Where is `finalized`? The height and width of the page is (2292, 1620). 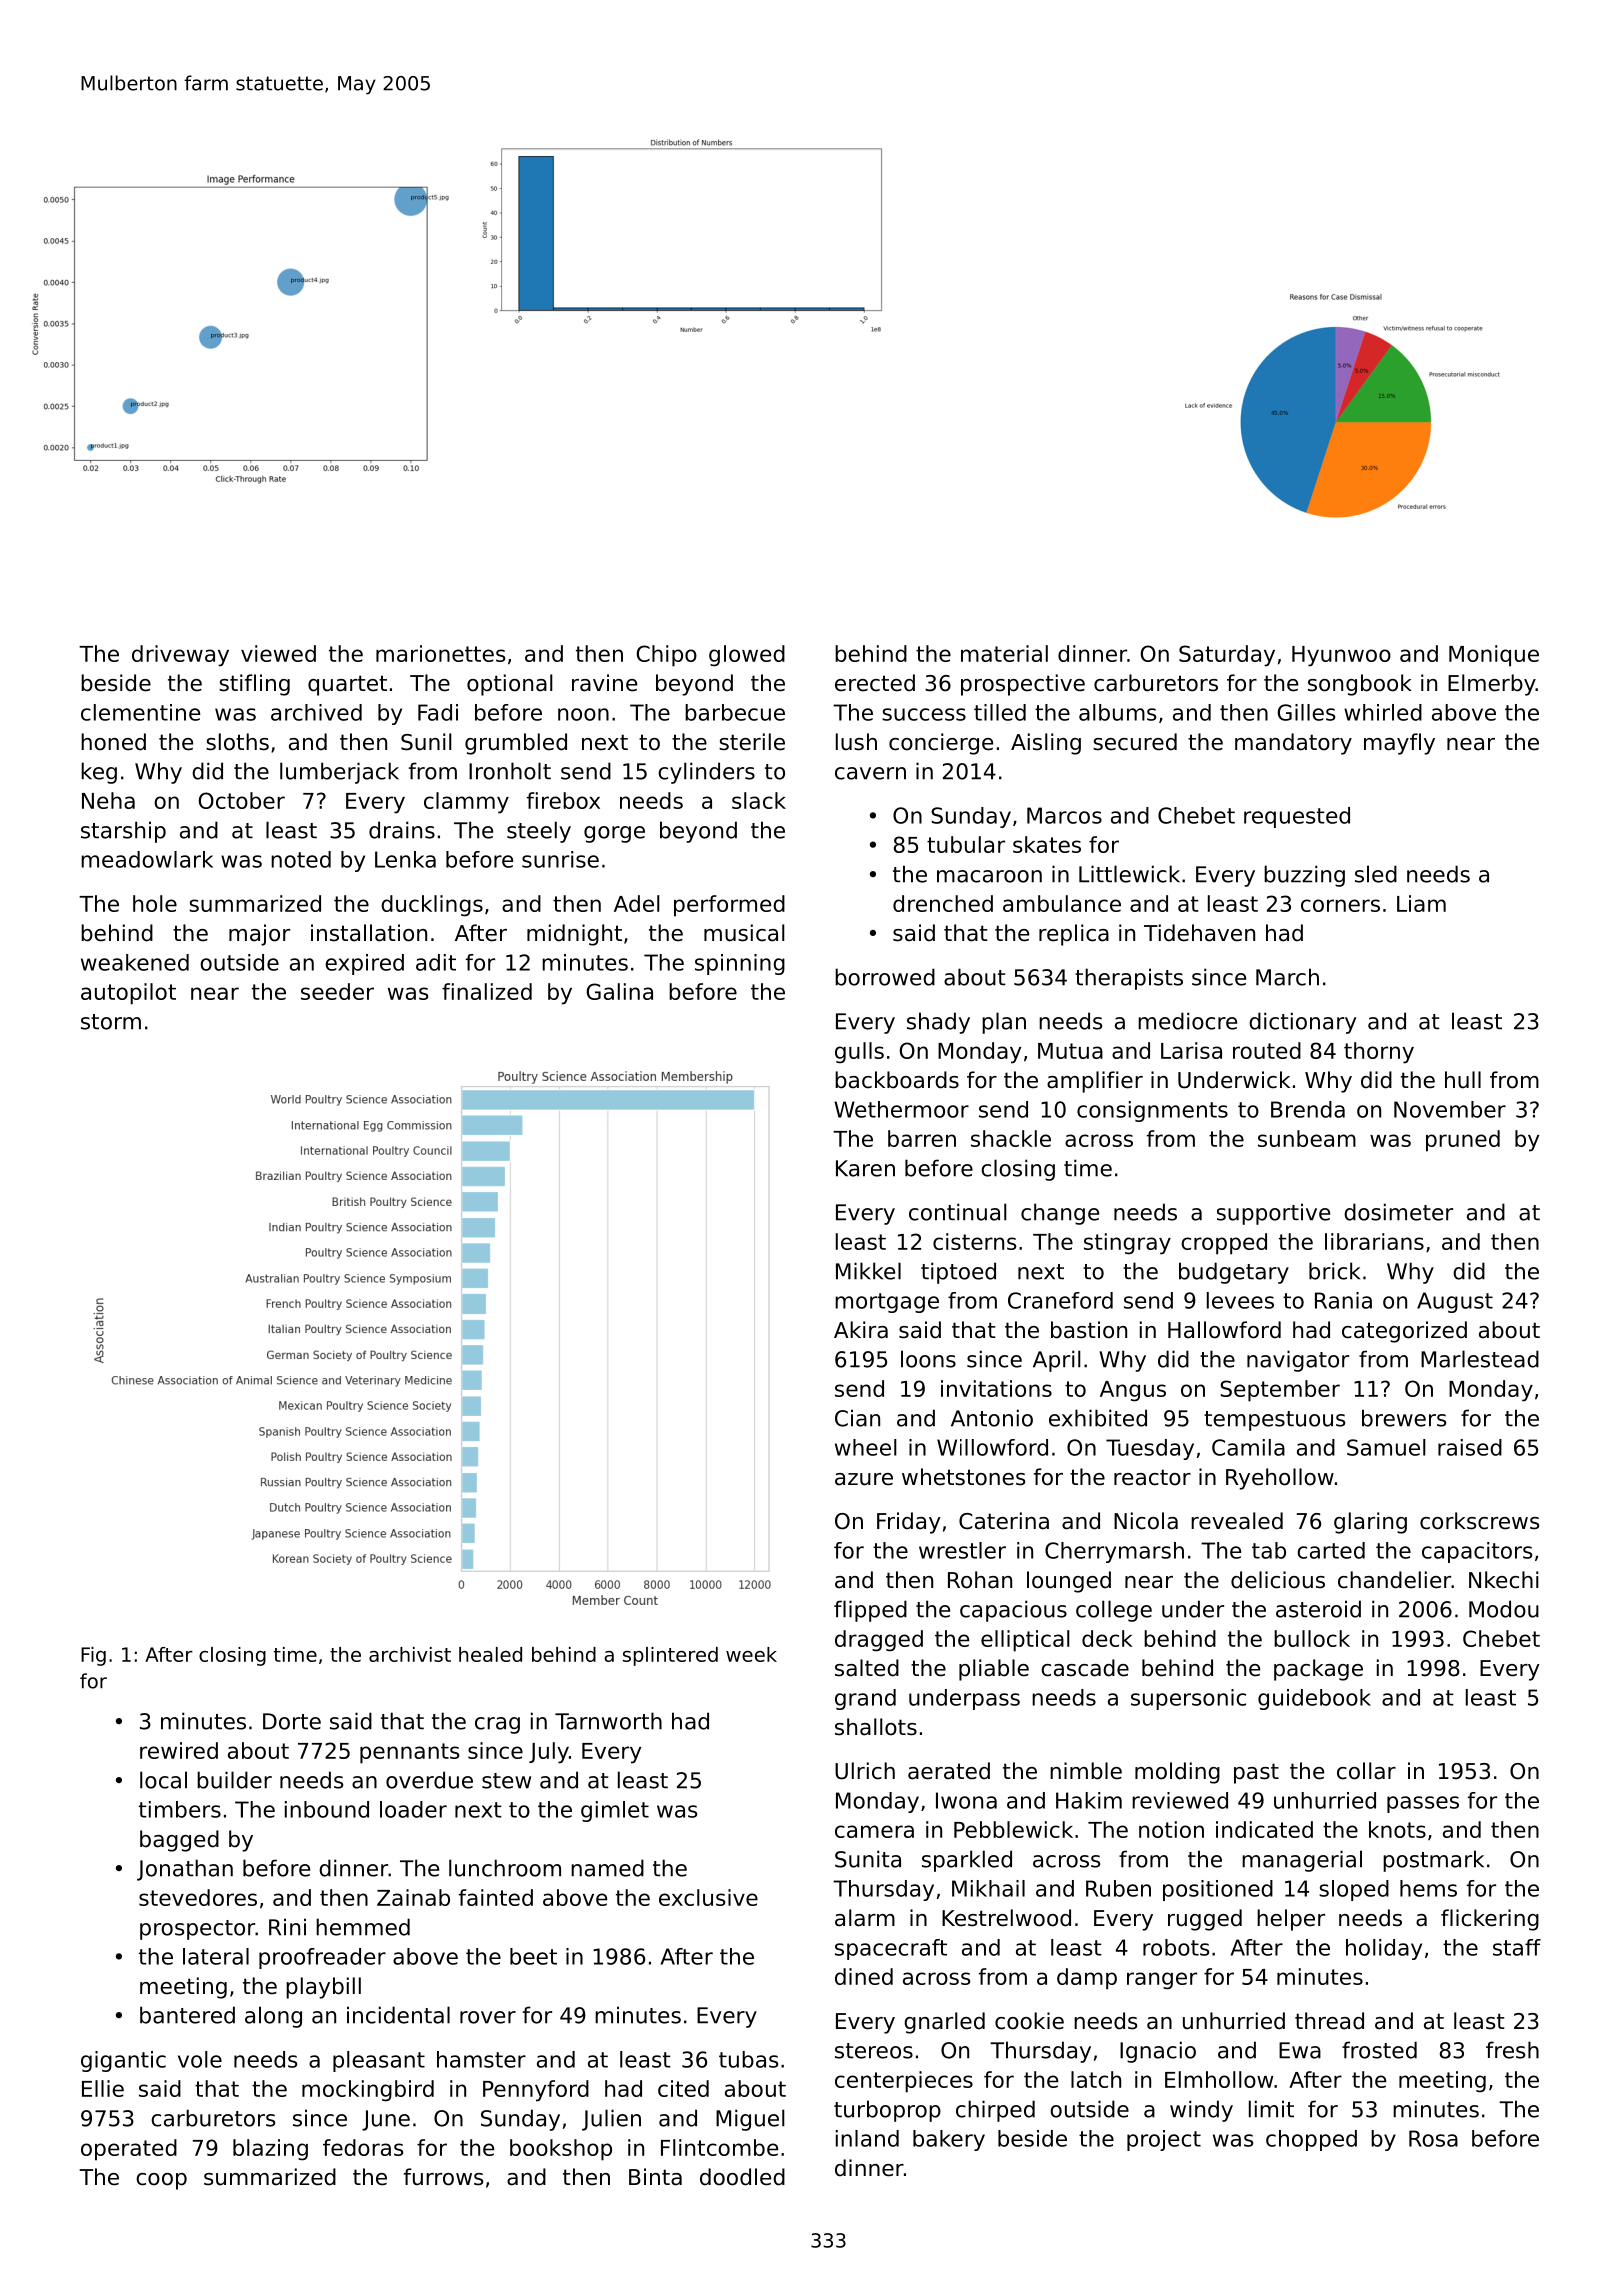
finalized is located at coordinates (487, 991).
